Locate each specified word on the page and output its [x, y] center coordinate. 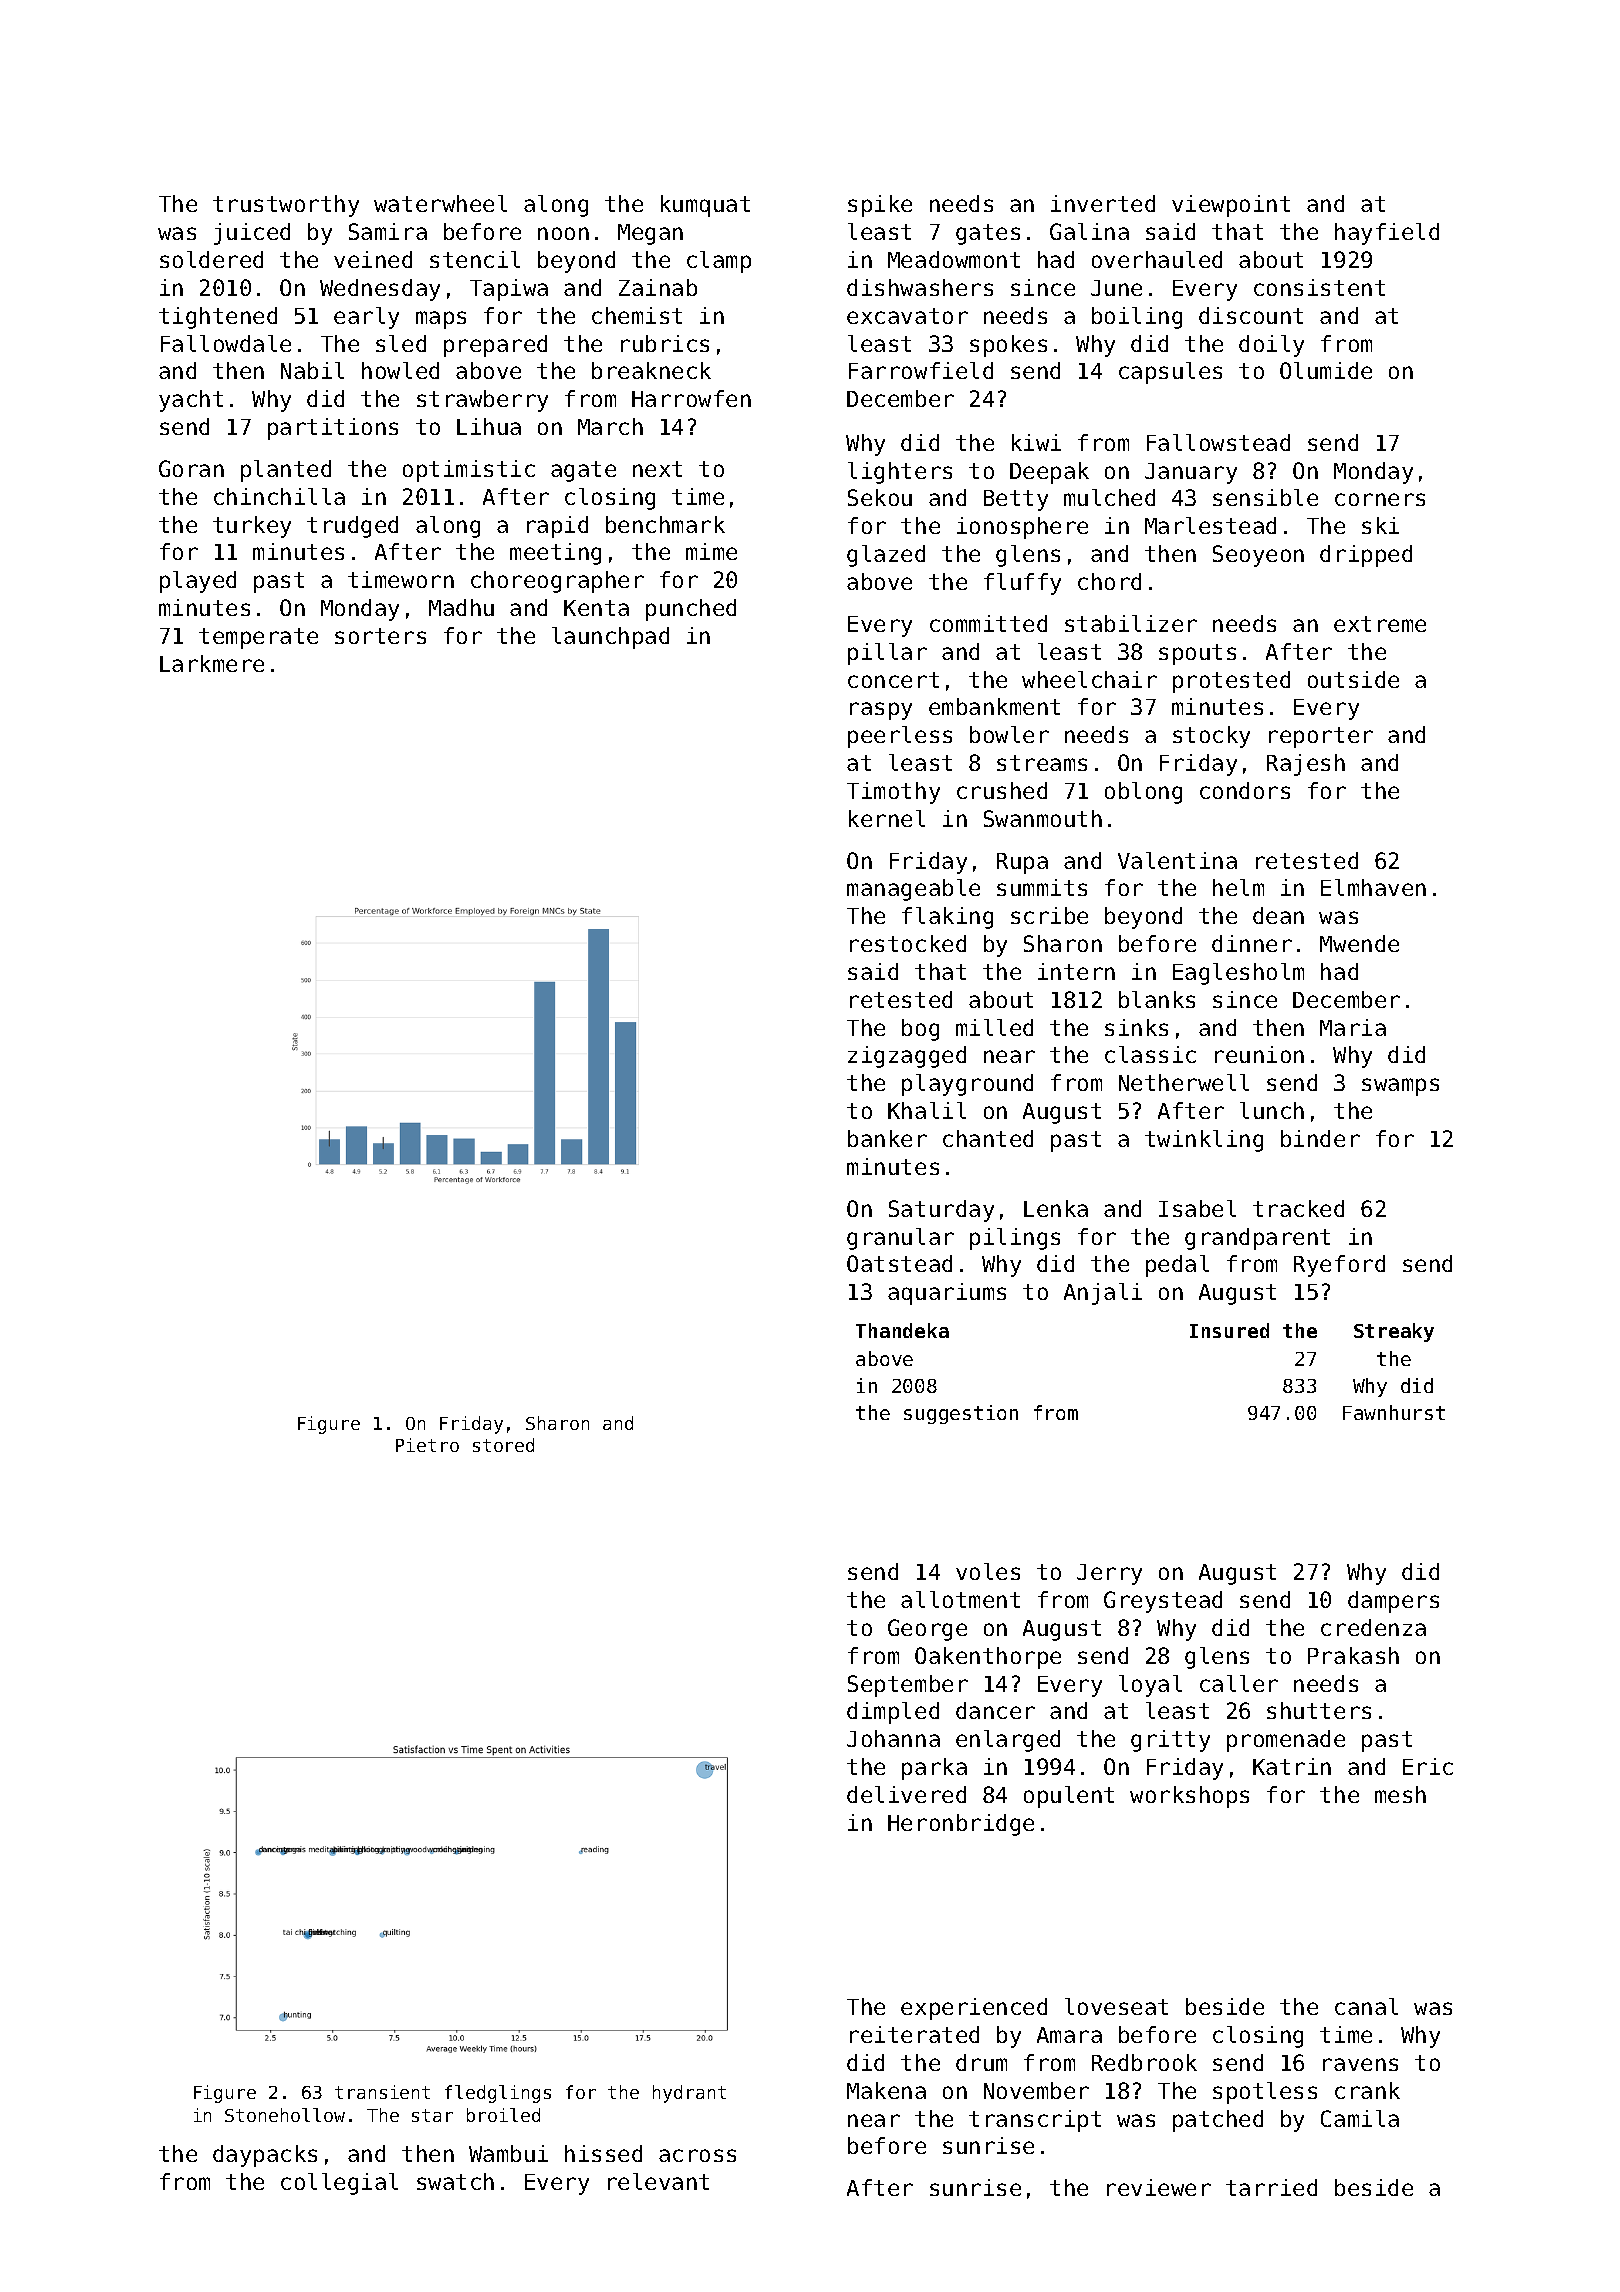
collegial [339, 2184]
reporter [1321, 737]
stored [503, 1445]
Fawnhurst [1394, 1412]
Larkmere [212, 663]
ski [1380, 525]
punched [691, 610]
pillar [887, 654]
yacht [191, 401]
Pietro [427, 1445]
